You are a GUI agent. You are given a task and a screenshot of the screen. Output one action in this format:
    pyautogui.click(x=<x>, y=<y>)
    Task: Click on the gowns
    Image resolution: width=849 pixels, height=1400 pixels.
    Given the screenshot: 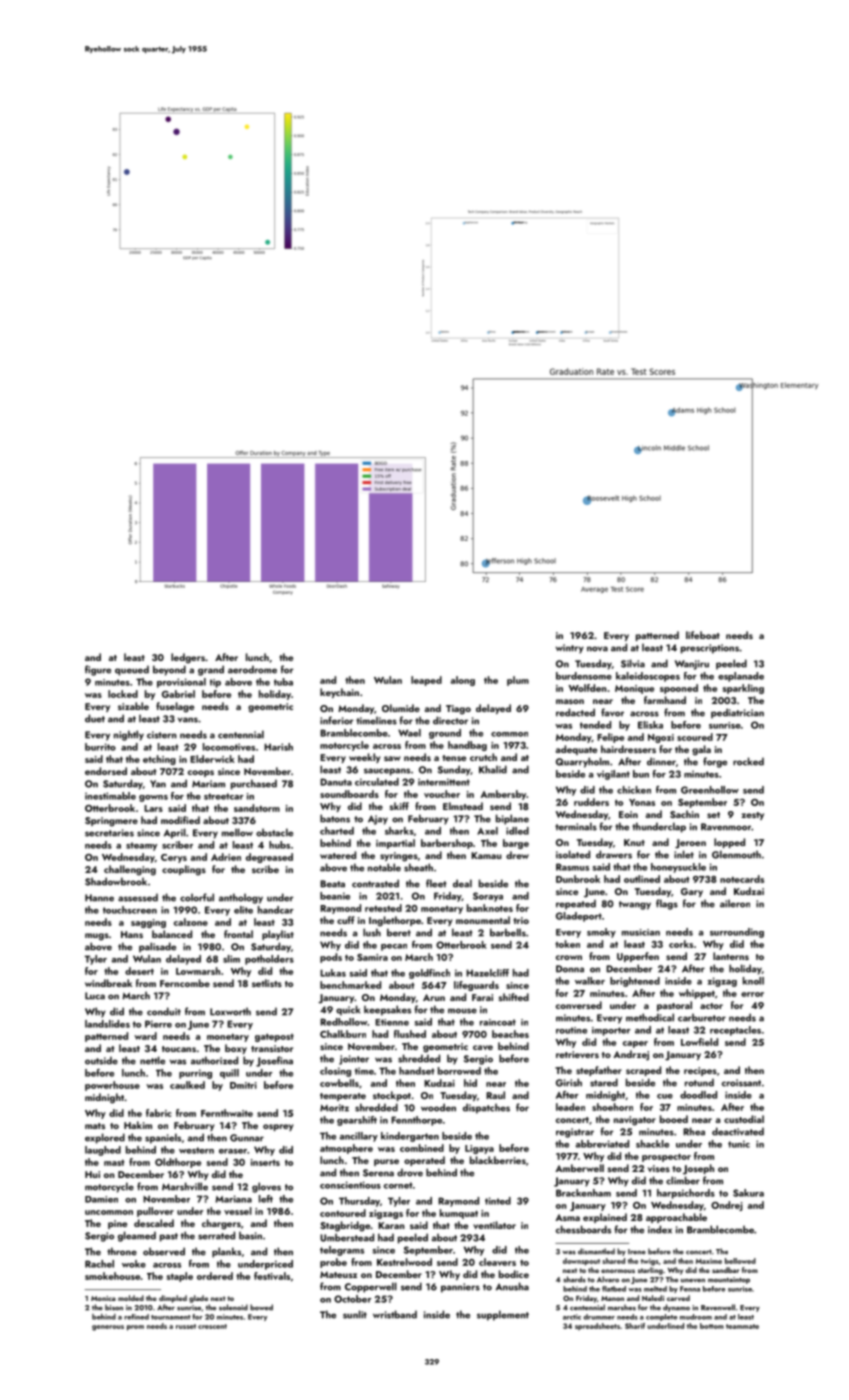 What is the action you would take?
    pyautogui.click(x=153, y=798)
